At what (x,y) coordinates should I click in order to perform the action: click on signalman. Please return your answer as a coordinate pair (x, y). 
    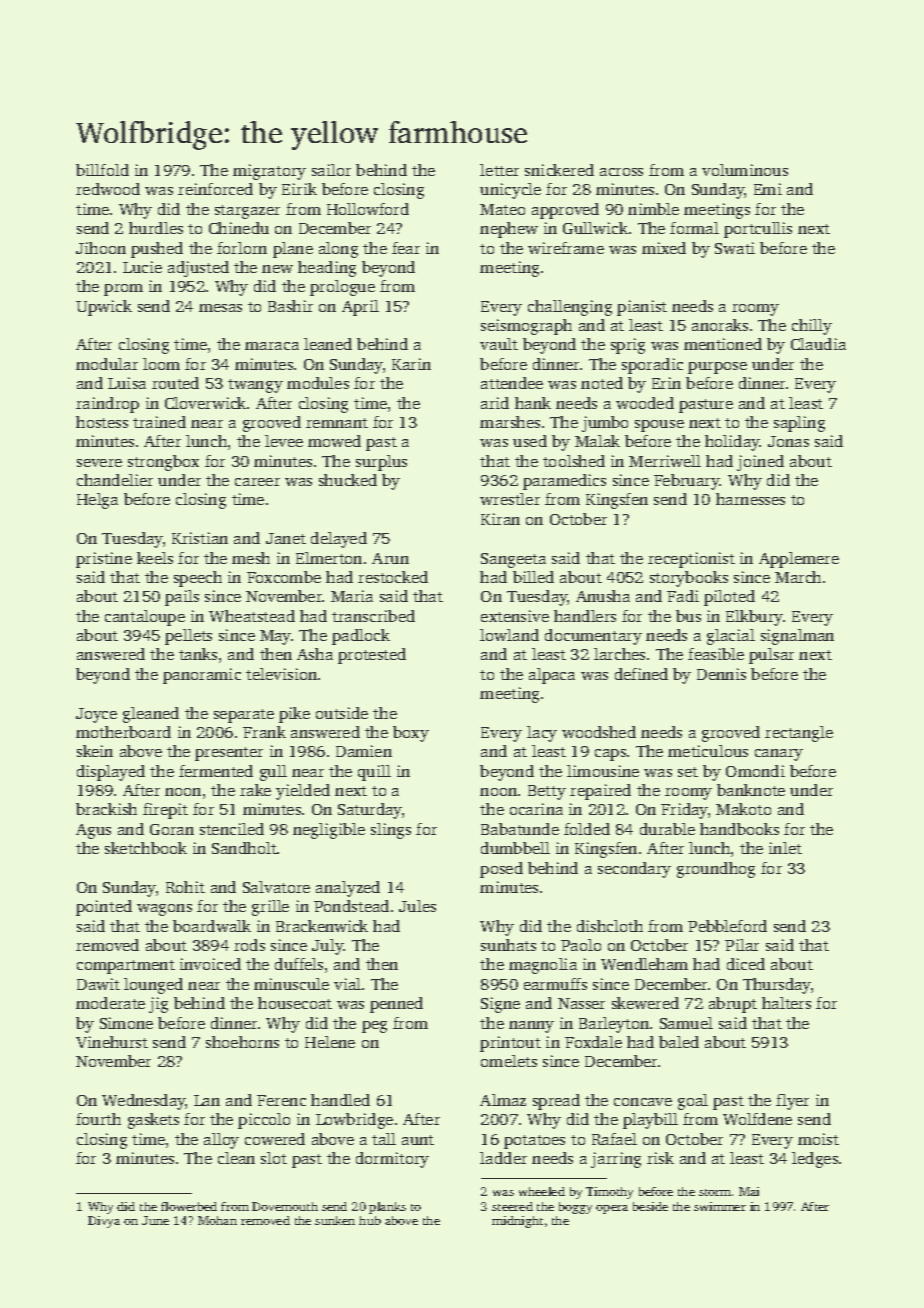
    Looking at the image, I should click on (797, 637).
